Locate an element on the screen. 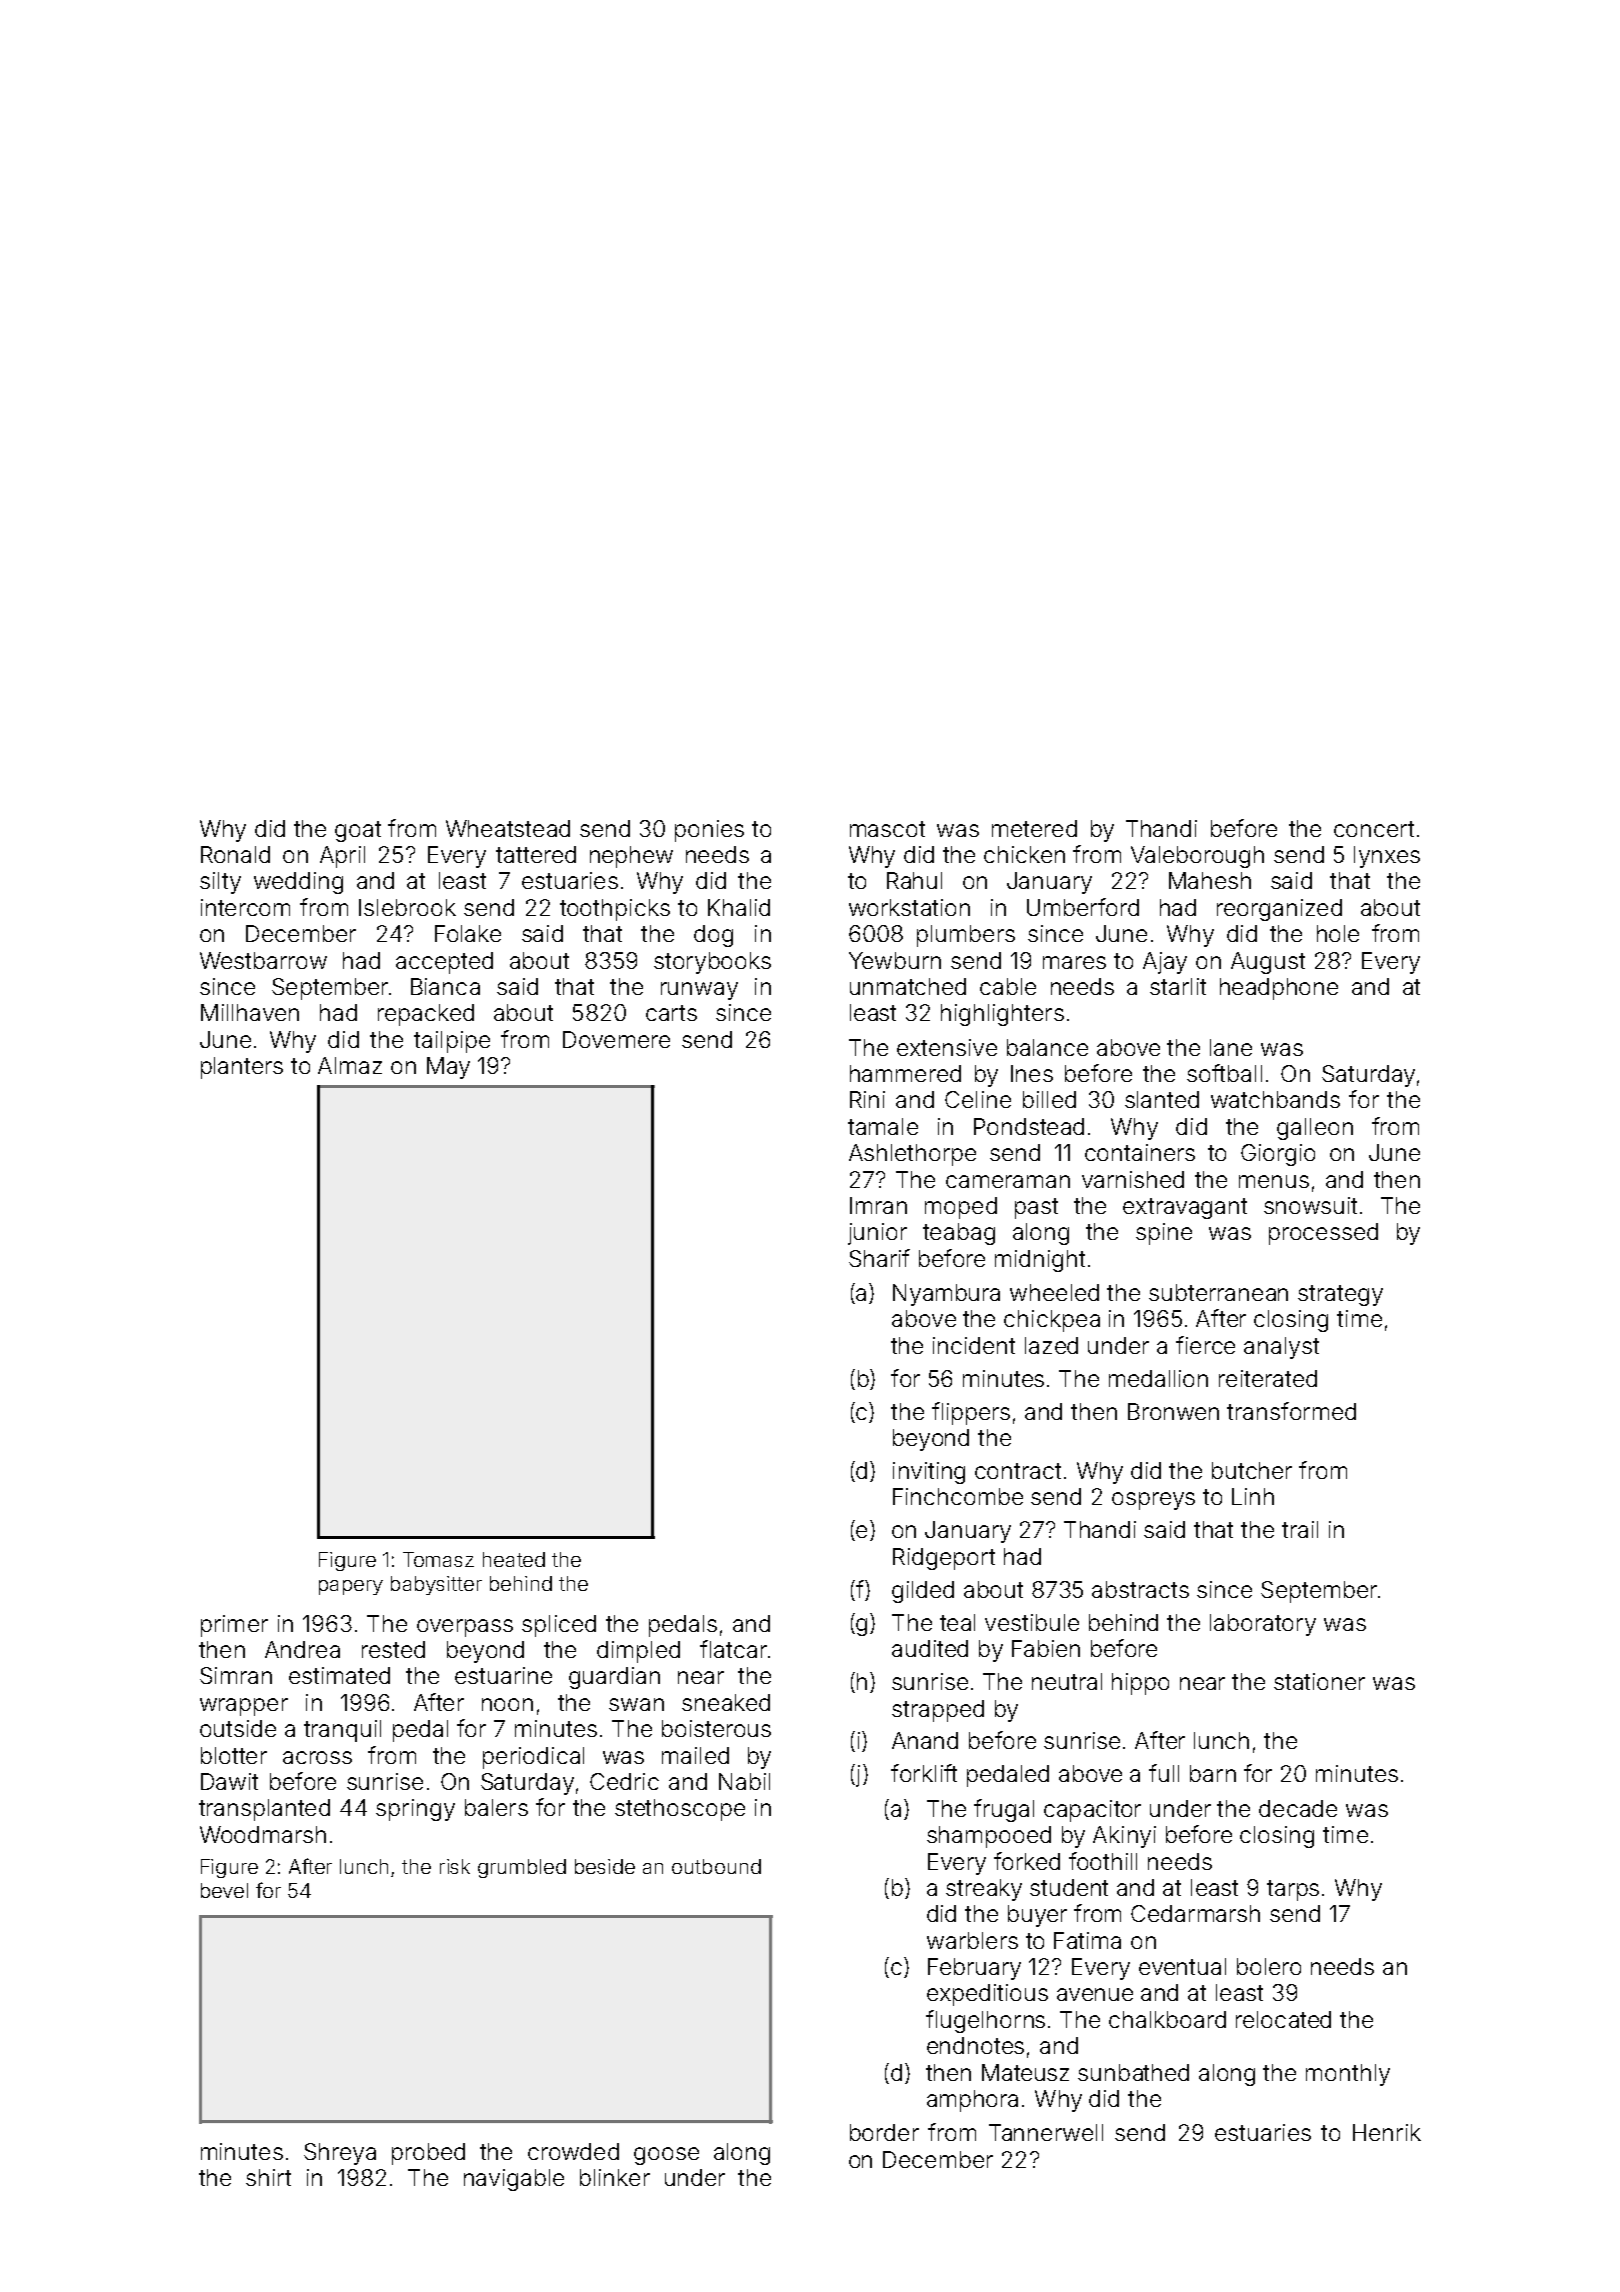  rested is located at coordinates (393, 1649).
